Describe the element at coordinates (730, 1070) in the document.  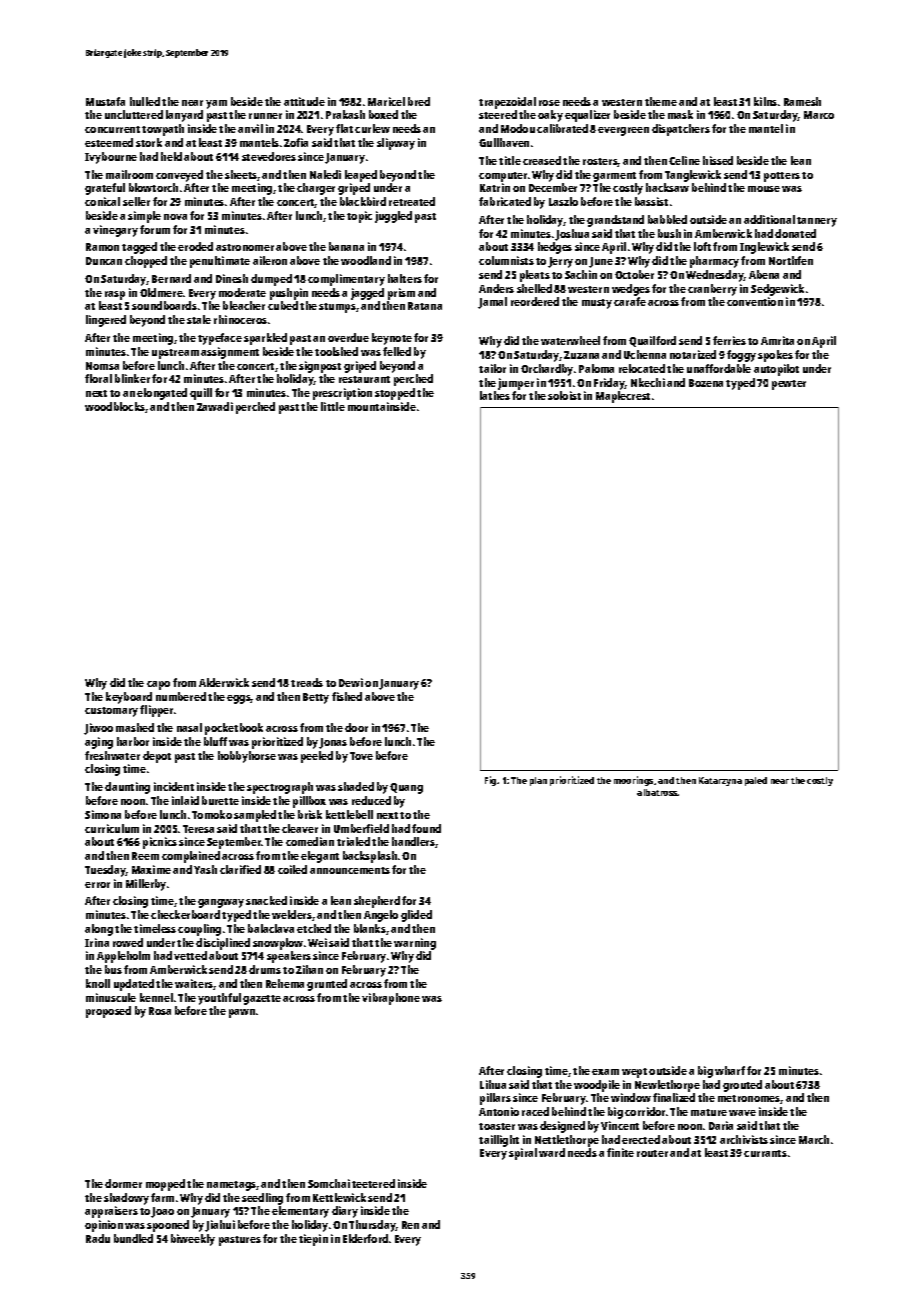
I see `wharf` at that location.
